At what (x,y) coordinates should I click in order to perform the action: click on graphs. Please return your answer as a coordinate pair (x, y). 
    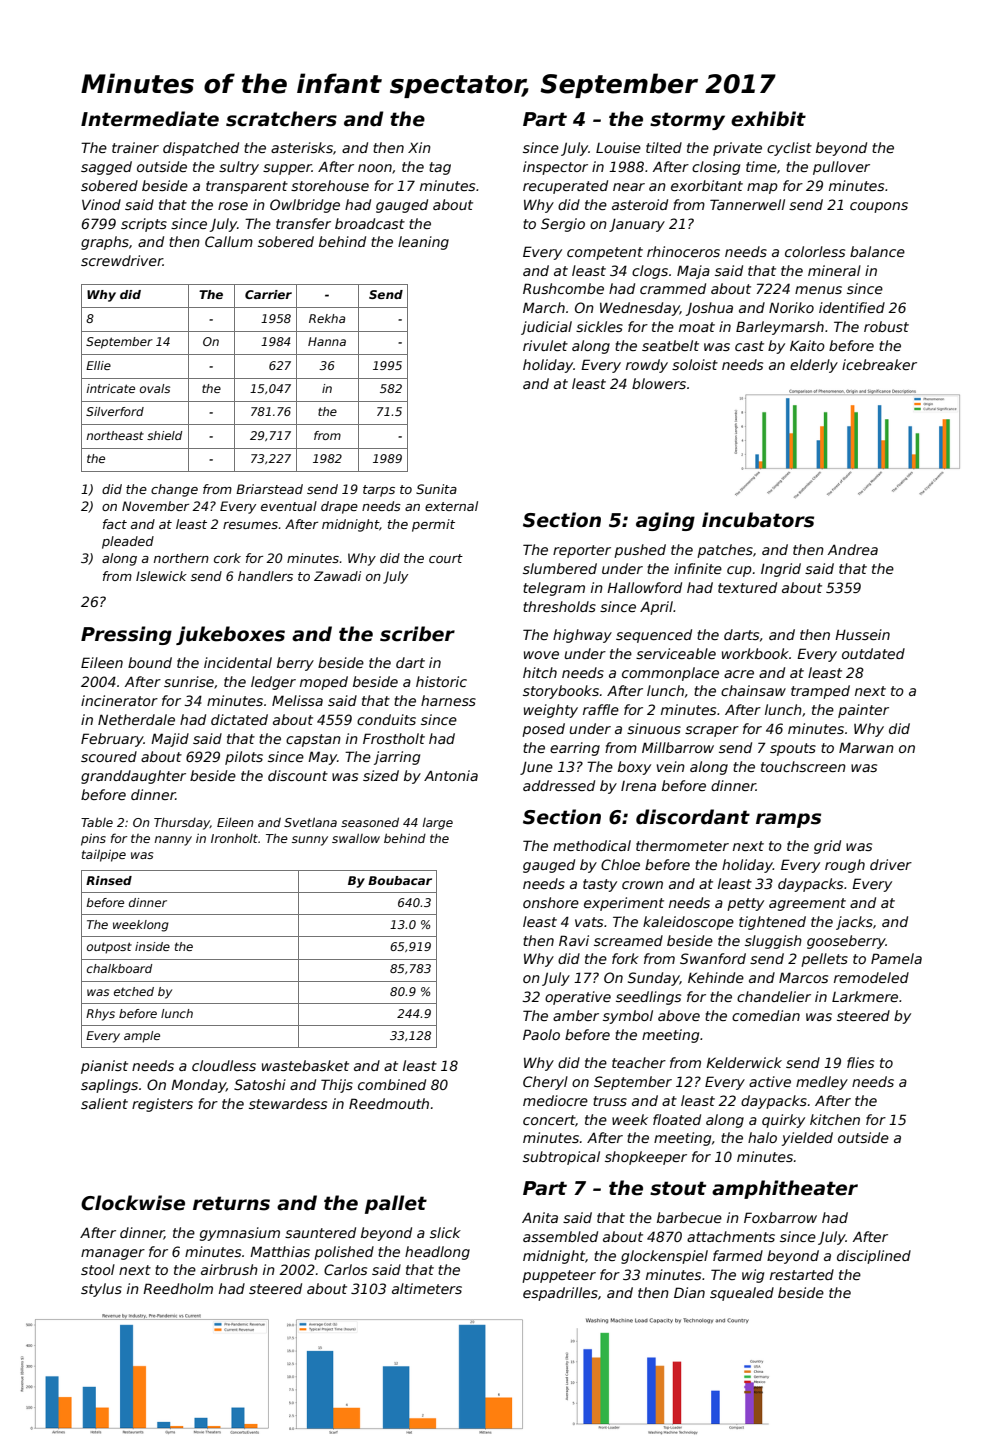
    Looking at the image, I should click on (105, 243).
